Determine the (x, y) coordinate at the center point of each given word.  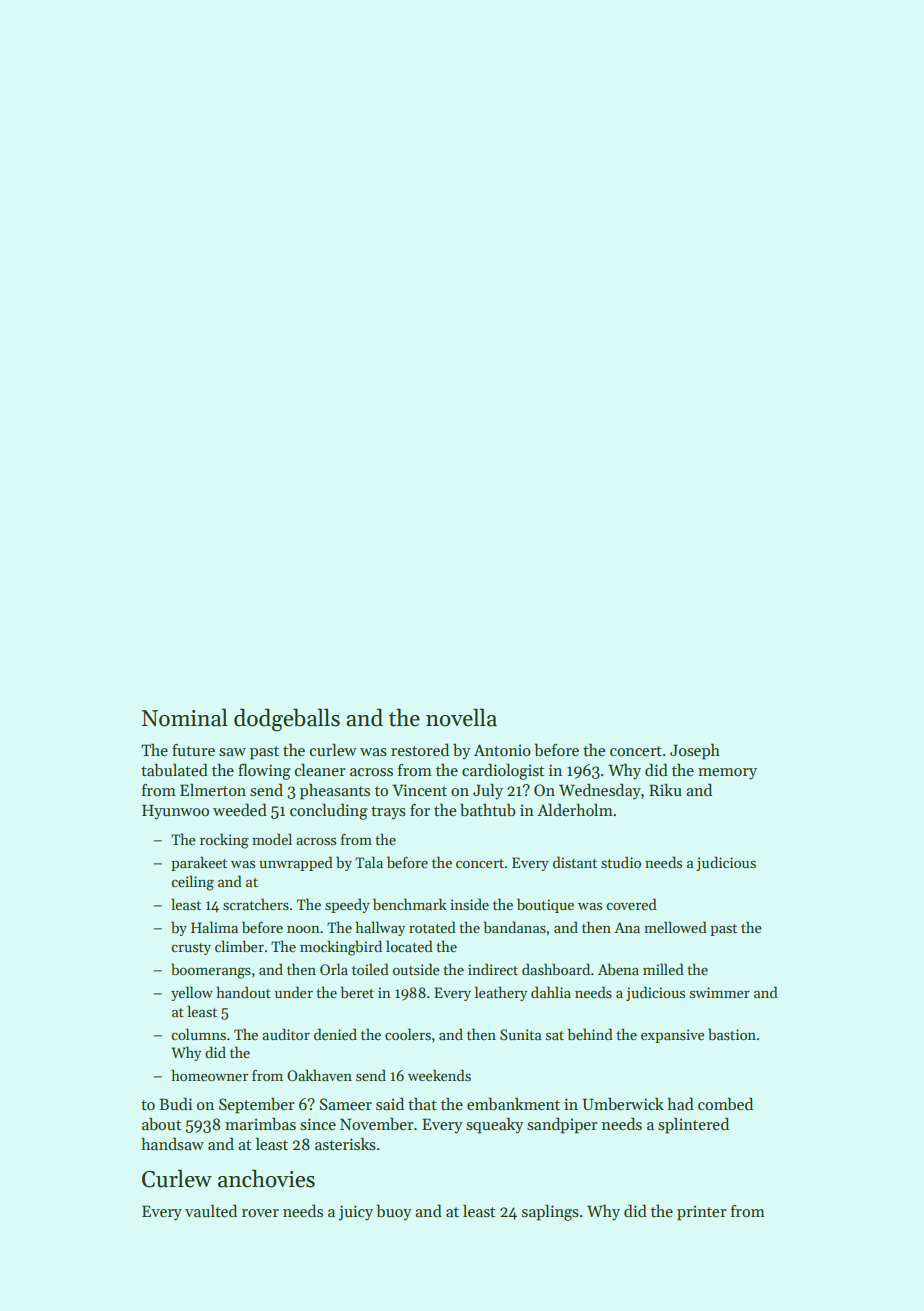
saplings (550, 1212)
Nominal (185, 717)
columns (198, 1034)
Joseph (695, 751)
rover (260, 1213)
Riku (665, 789)
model (272, 839)
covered (631, 904)
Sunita (520, 1034)
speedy (347, 905)
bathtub (488, 810)
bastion (732, 1034)
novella (461, 717)
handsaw (172, 1144)
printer (702, 1213)
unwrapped (296, 863)
